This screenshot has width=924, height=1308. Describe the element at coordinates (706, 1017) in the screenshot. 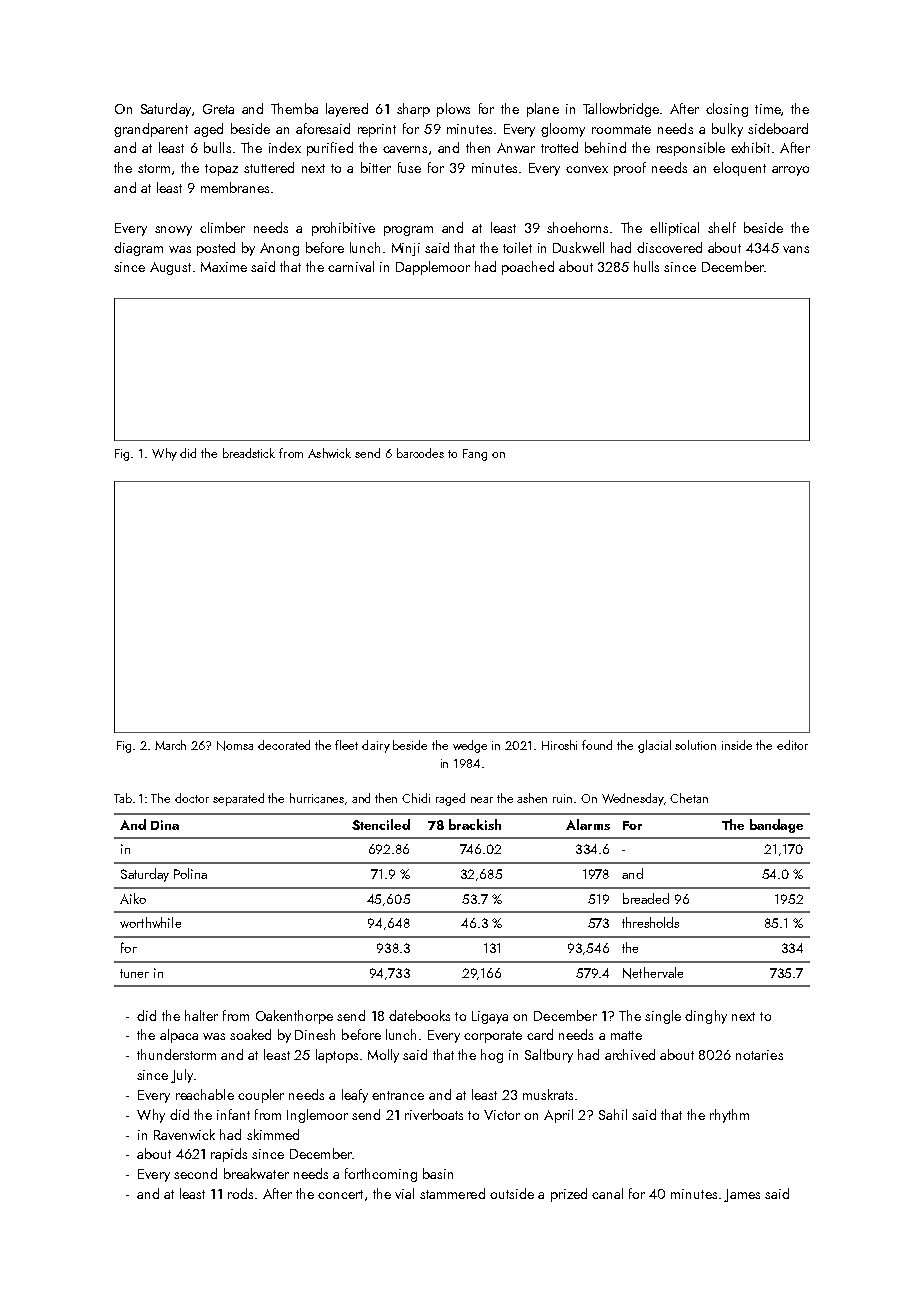

I see `dinghy` at that location.
